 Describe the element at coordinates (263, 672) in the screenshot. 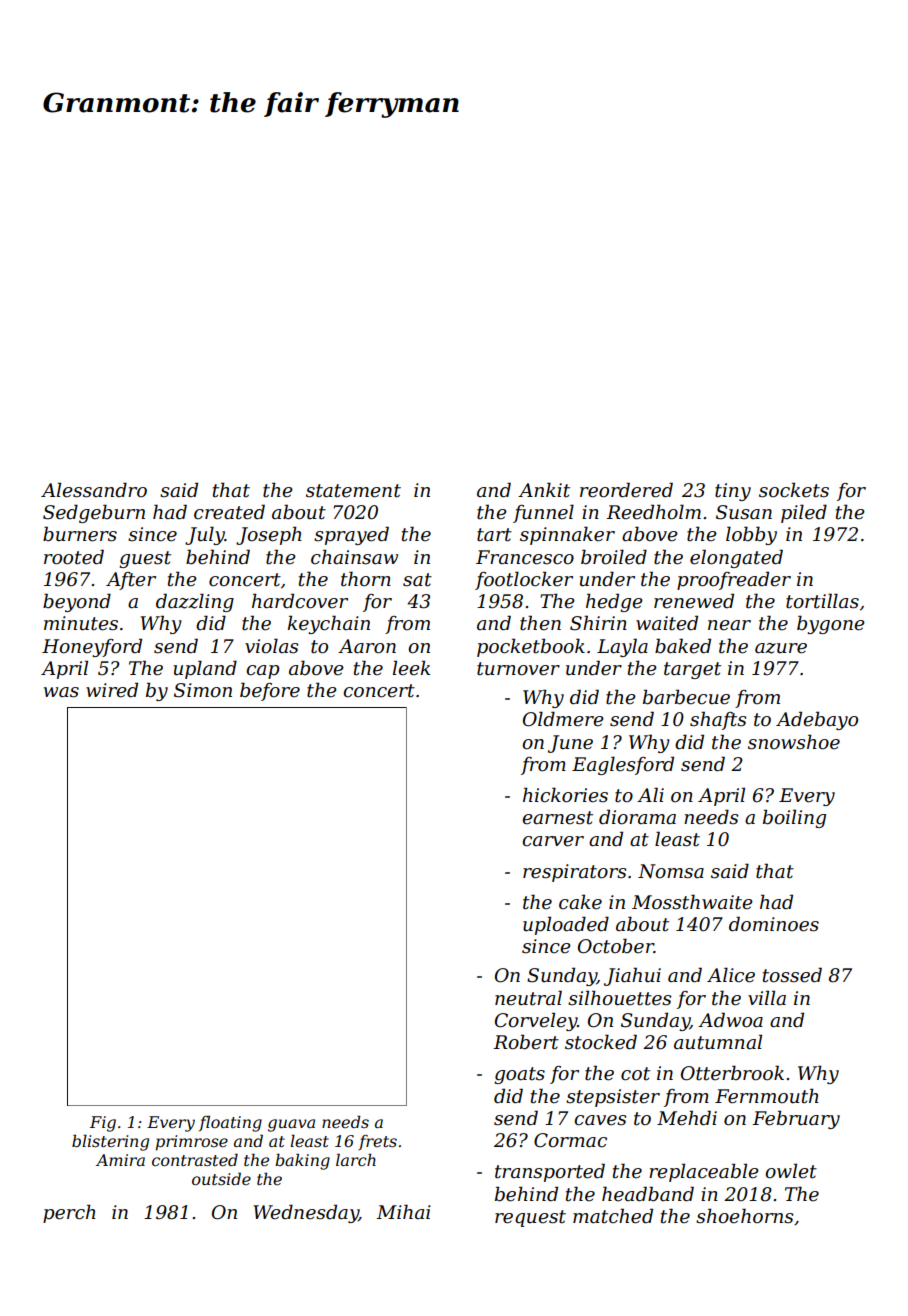

I see `cap` at that location.
